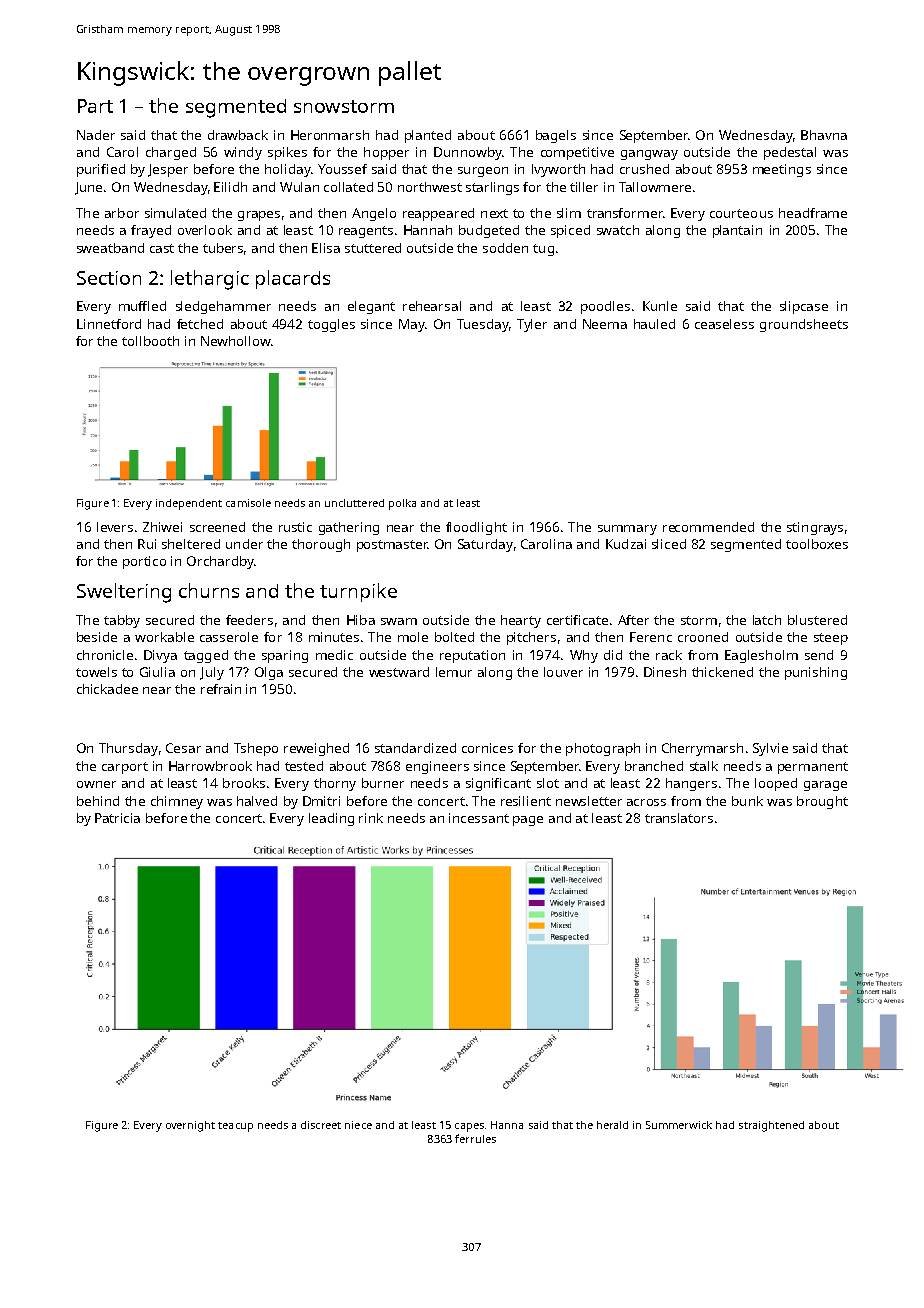  Describe the element at coordinates (95, 106) in the screenshot. I see `Part` at that location.
